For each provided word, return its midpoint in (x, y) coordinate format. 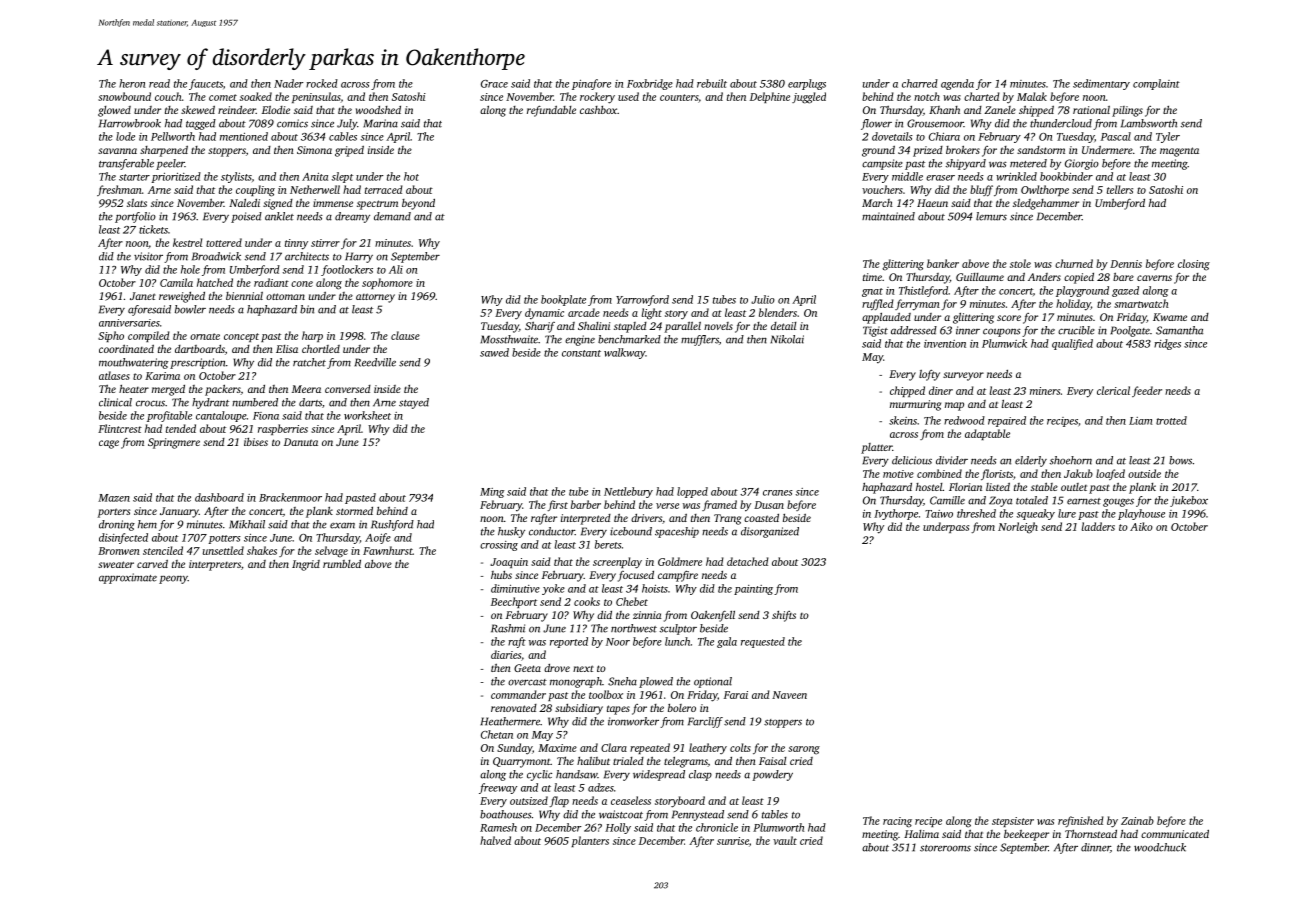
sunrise (733, 841)
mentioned (244, 136)
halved (495, 840)
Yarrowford (642, 300)
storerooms (945, 848)
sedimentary (1101, 84)
